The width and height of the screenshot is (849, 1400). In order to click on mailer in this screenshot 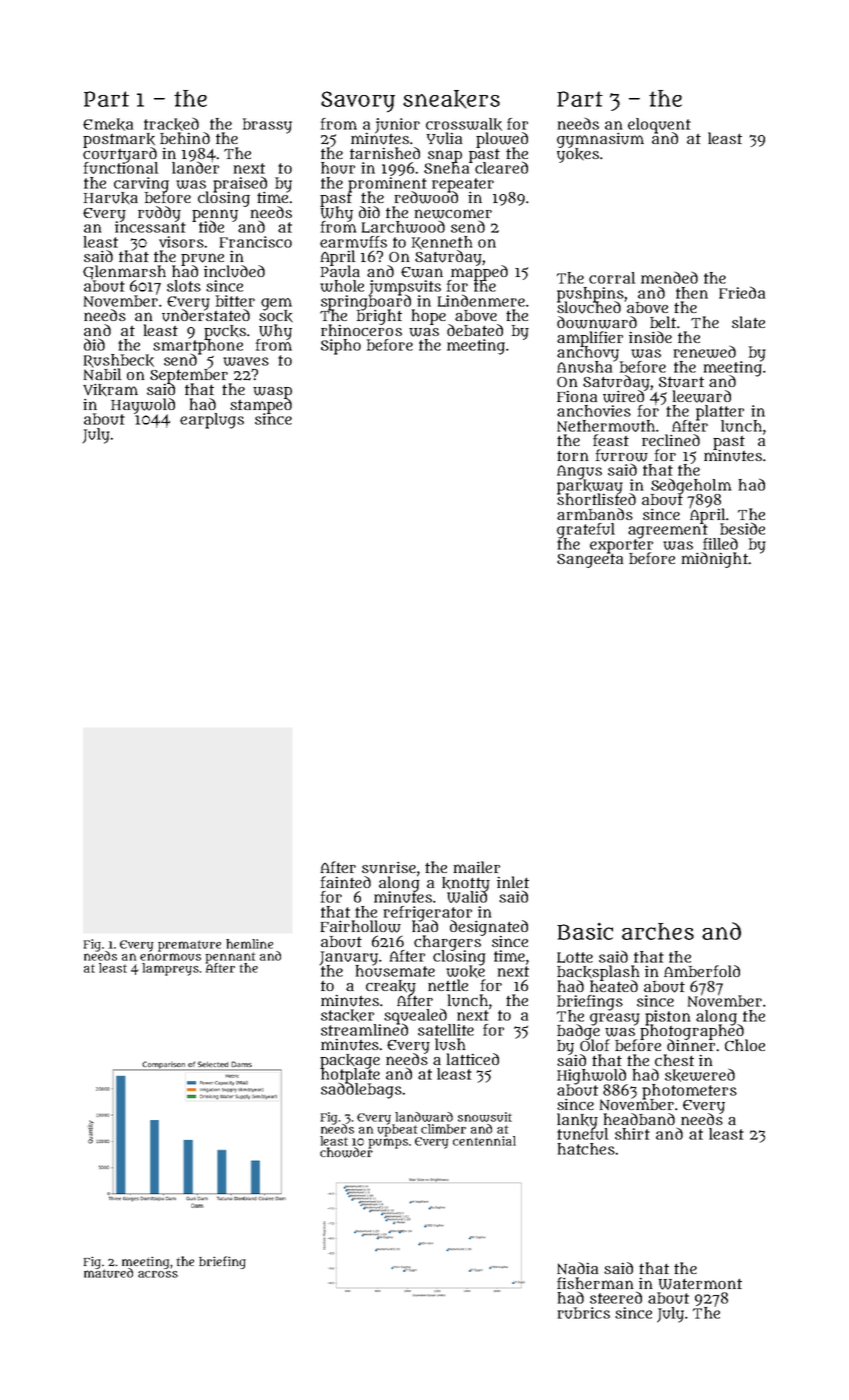, I will do `click(477, 867)`.
